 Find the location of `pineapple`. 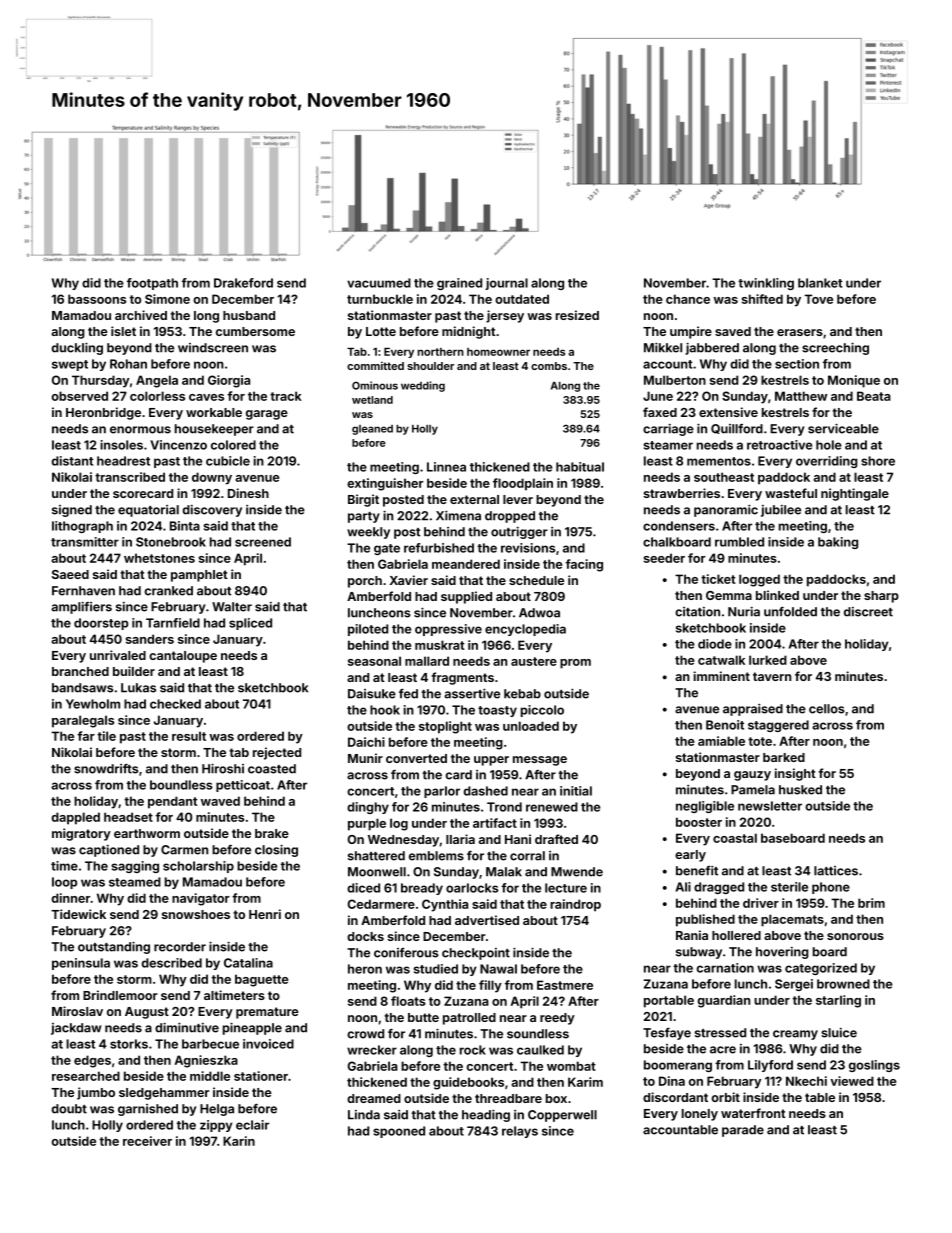

pineapple is located at coordinates (252, 1028).
